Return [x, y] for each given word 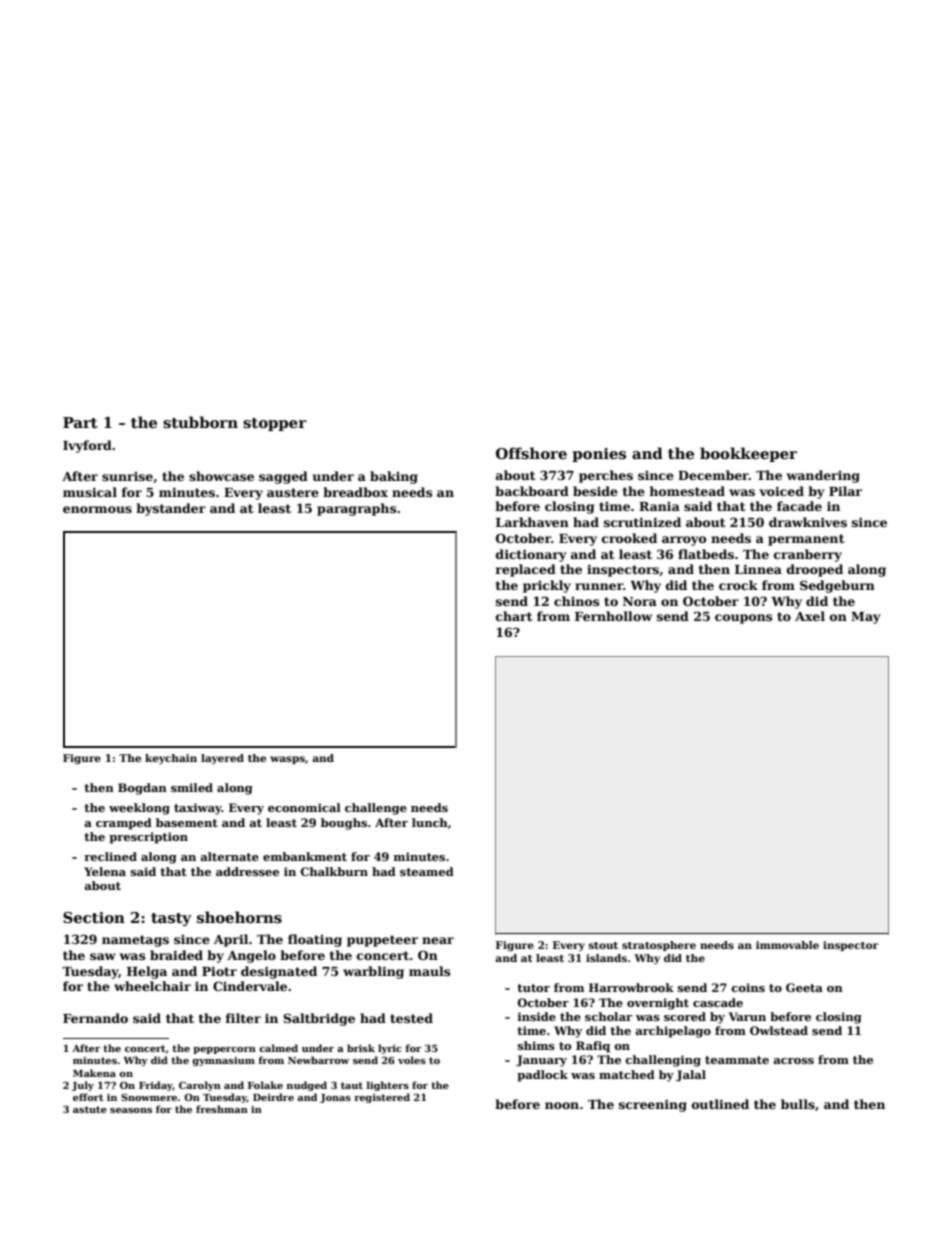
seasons [131, 1110]
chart [514, 616]
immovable [787, 945]
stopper [275, 424]
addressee [247, 871]
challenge [376, 809]
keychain [171, 759]
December [713, 475]
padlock [542, 1076]
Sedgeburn [837, 586]
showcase [221, 476]
